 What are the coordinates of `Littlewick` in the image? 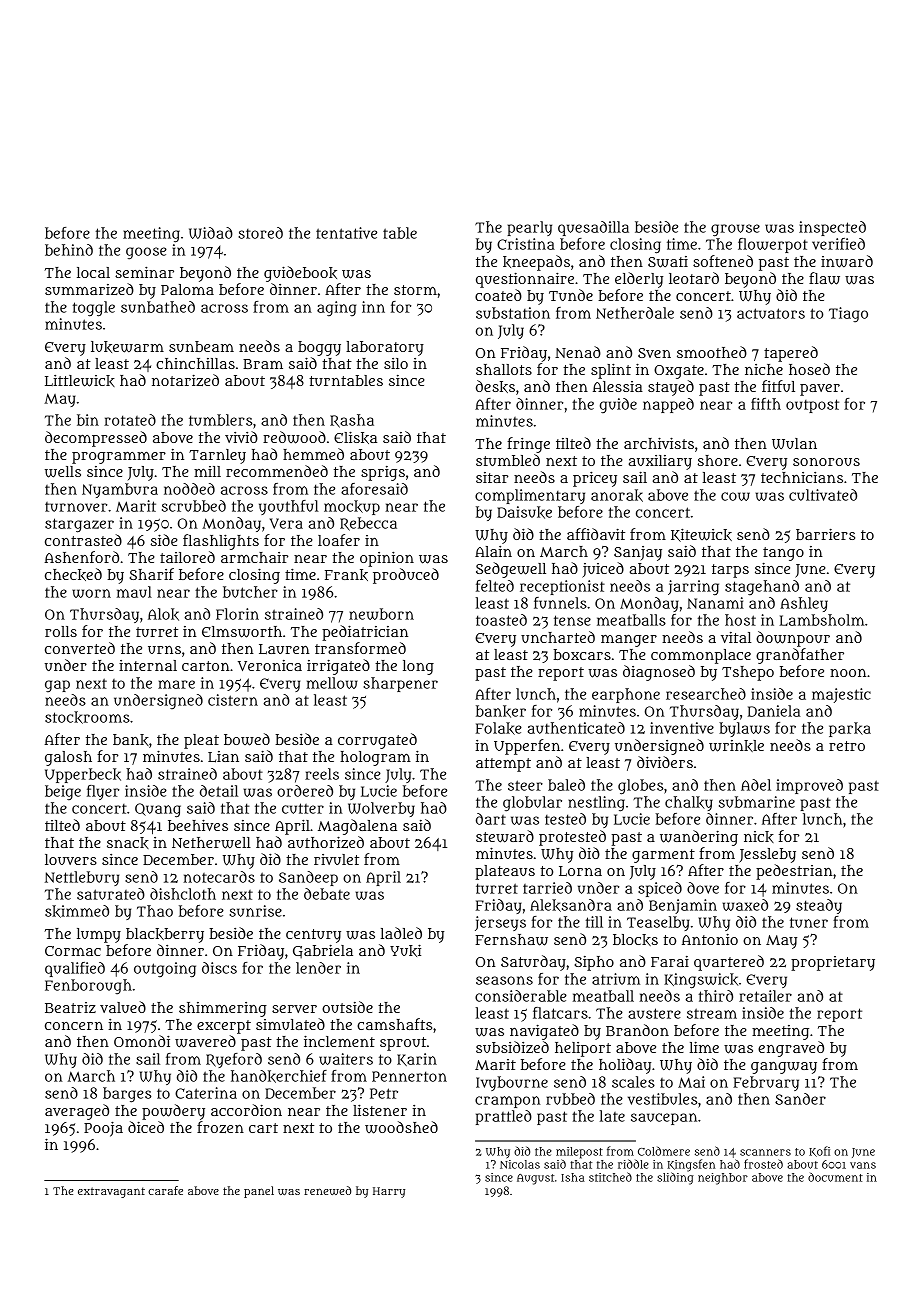 It's located at (80, 381).
